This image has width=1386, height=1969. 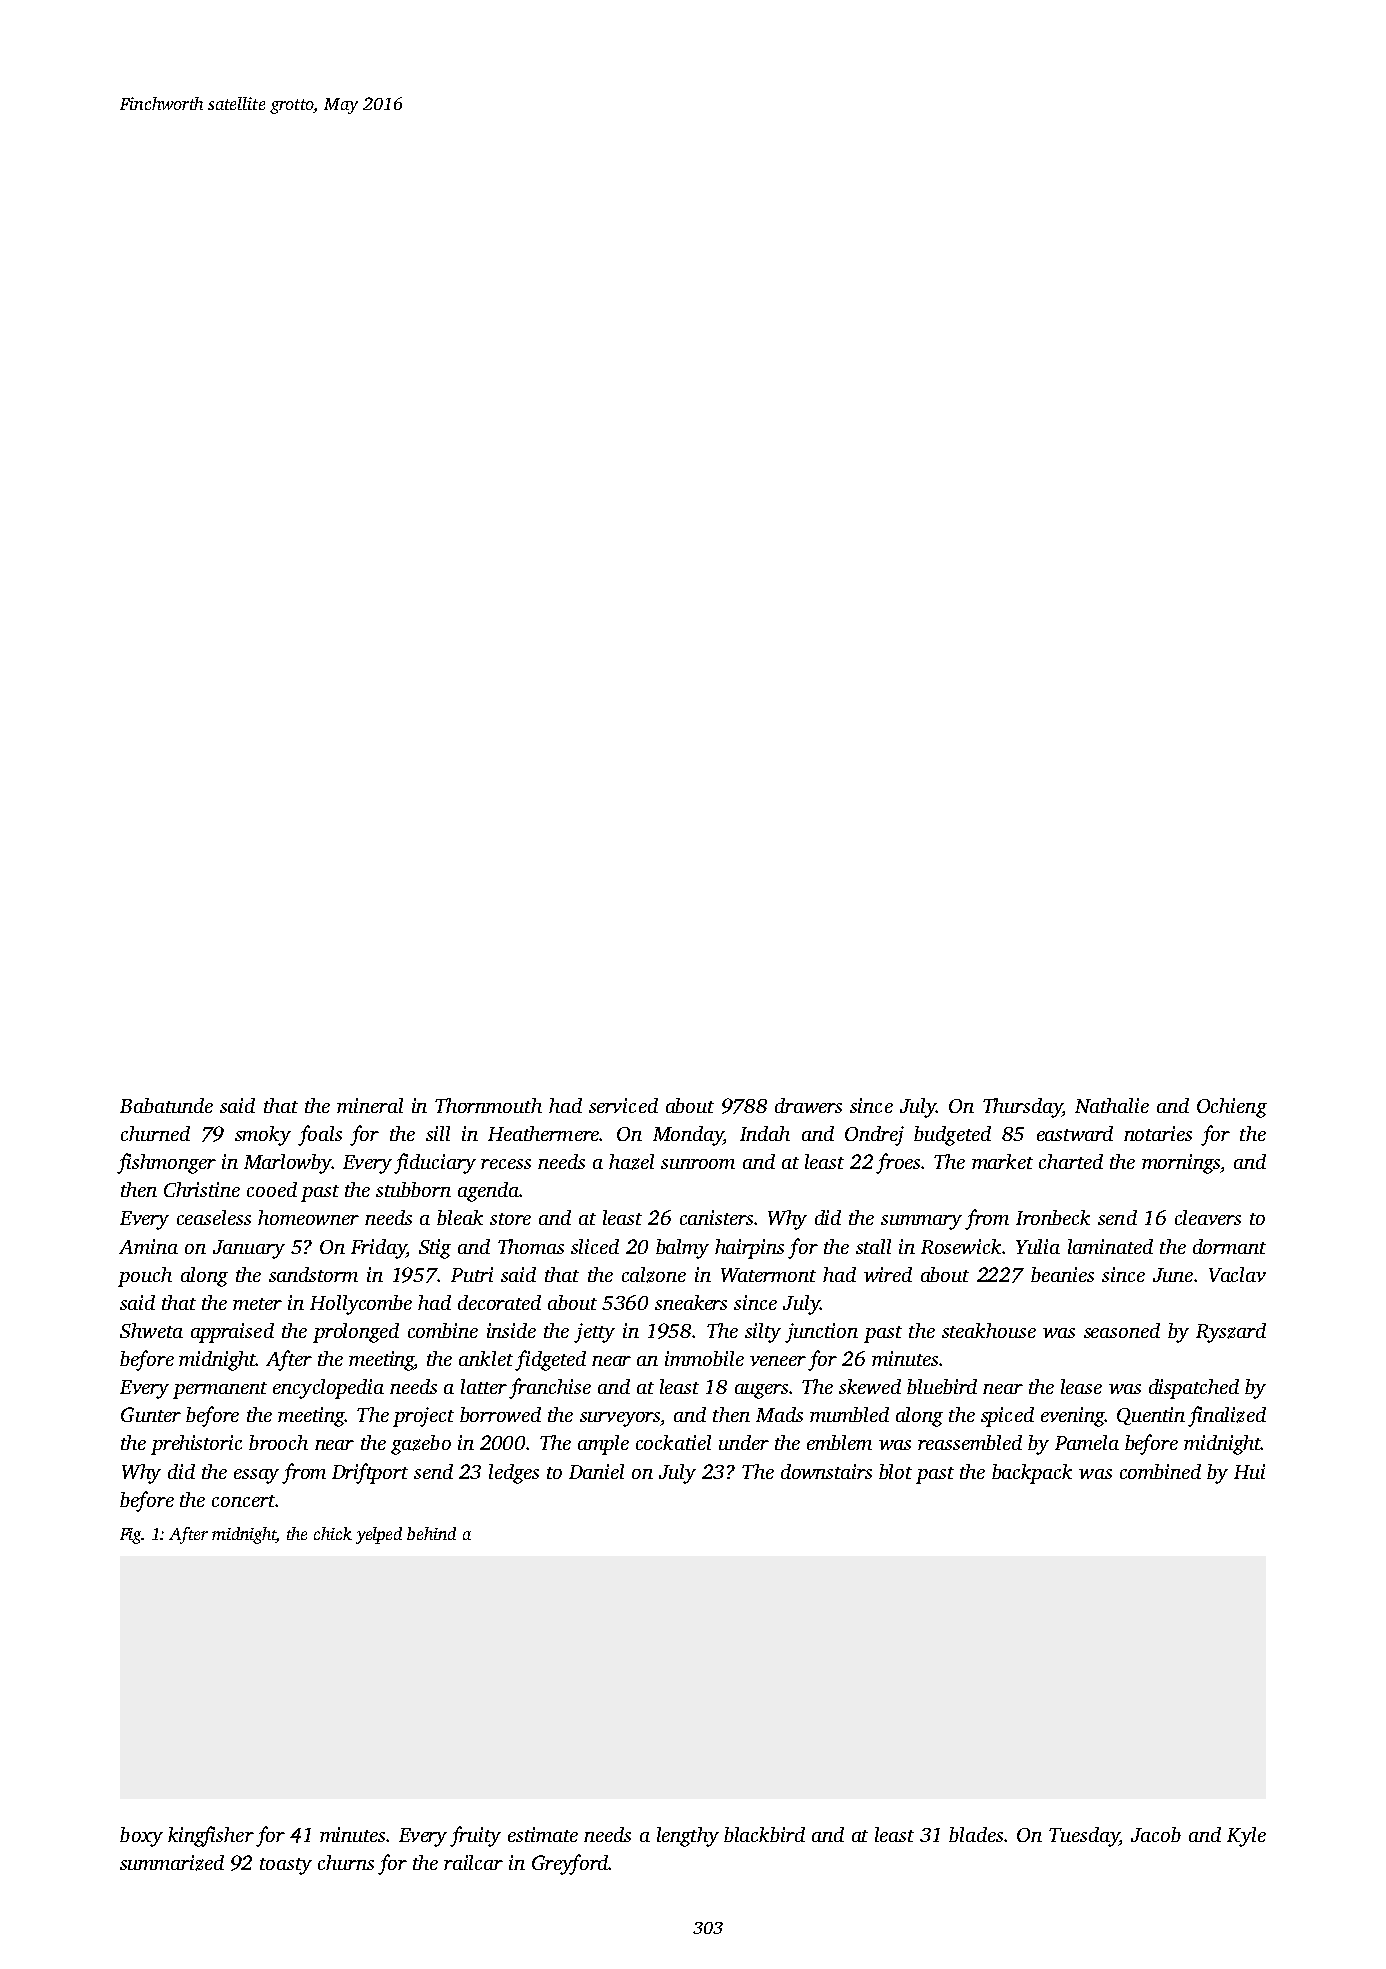 What do you see at coordinates (631, 1162) in the image?
I see `hazel` at bounding box center [631, 1162].
